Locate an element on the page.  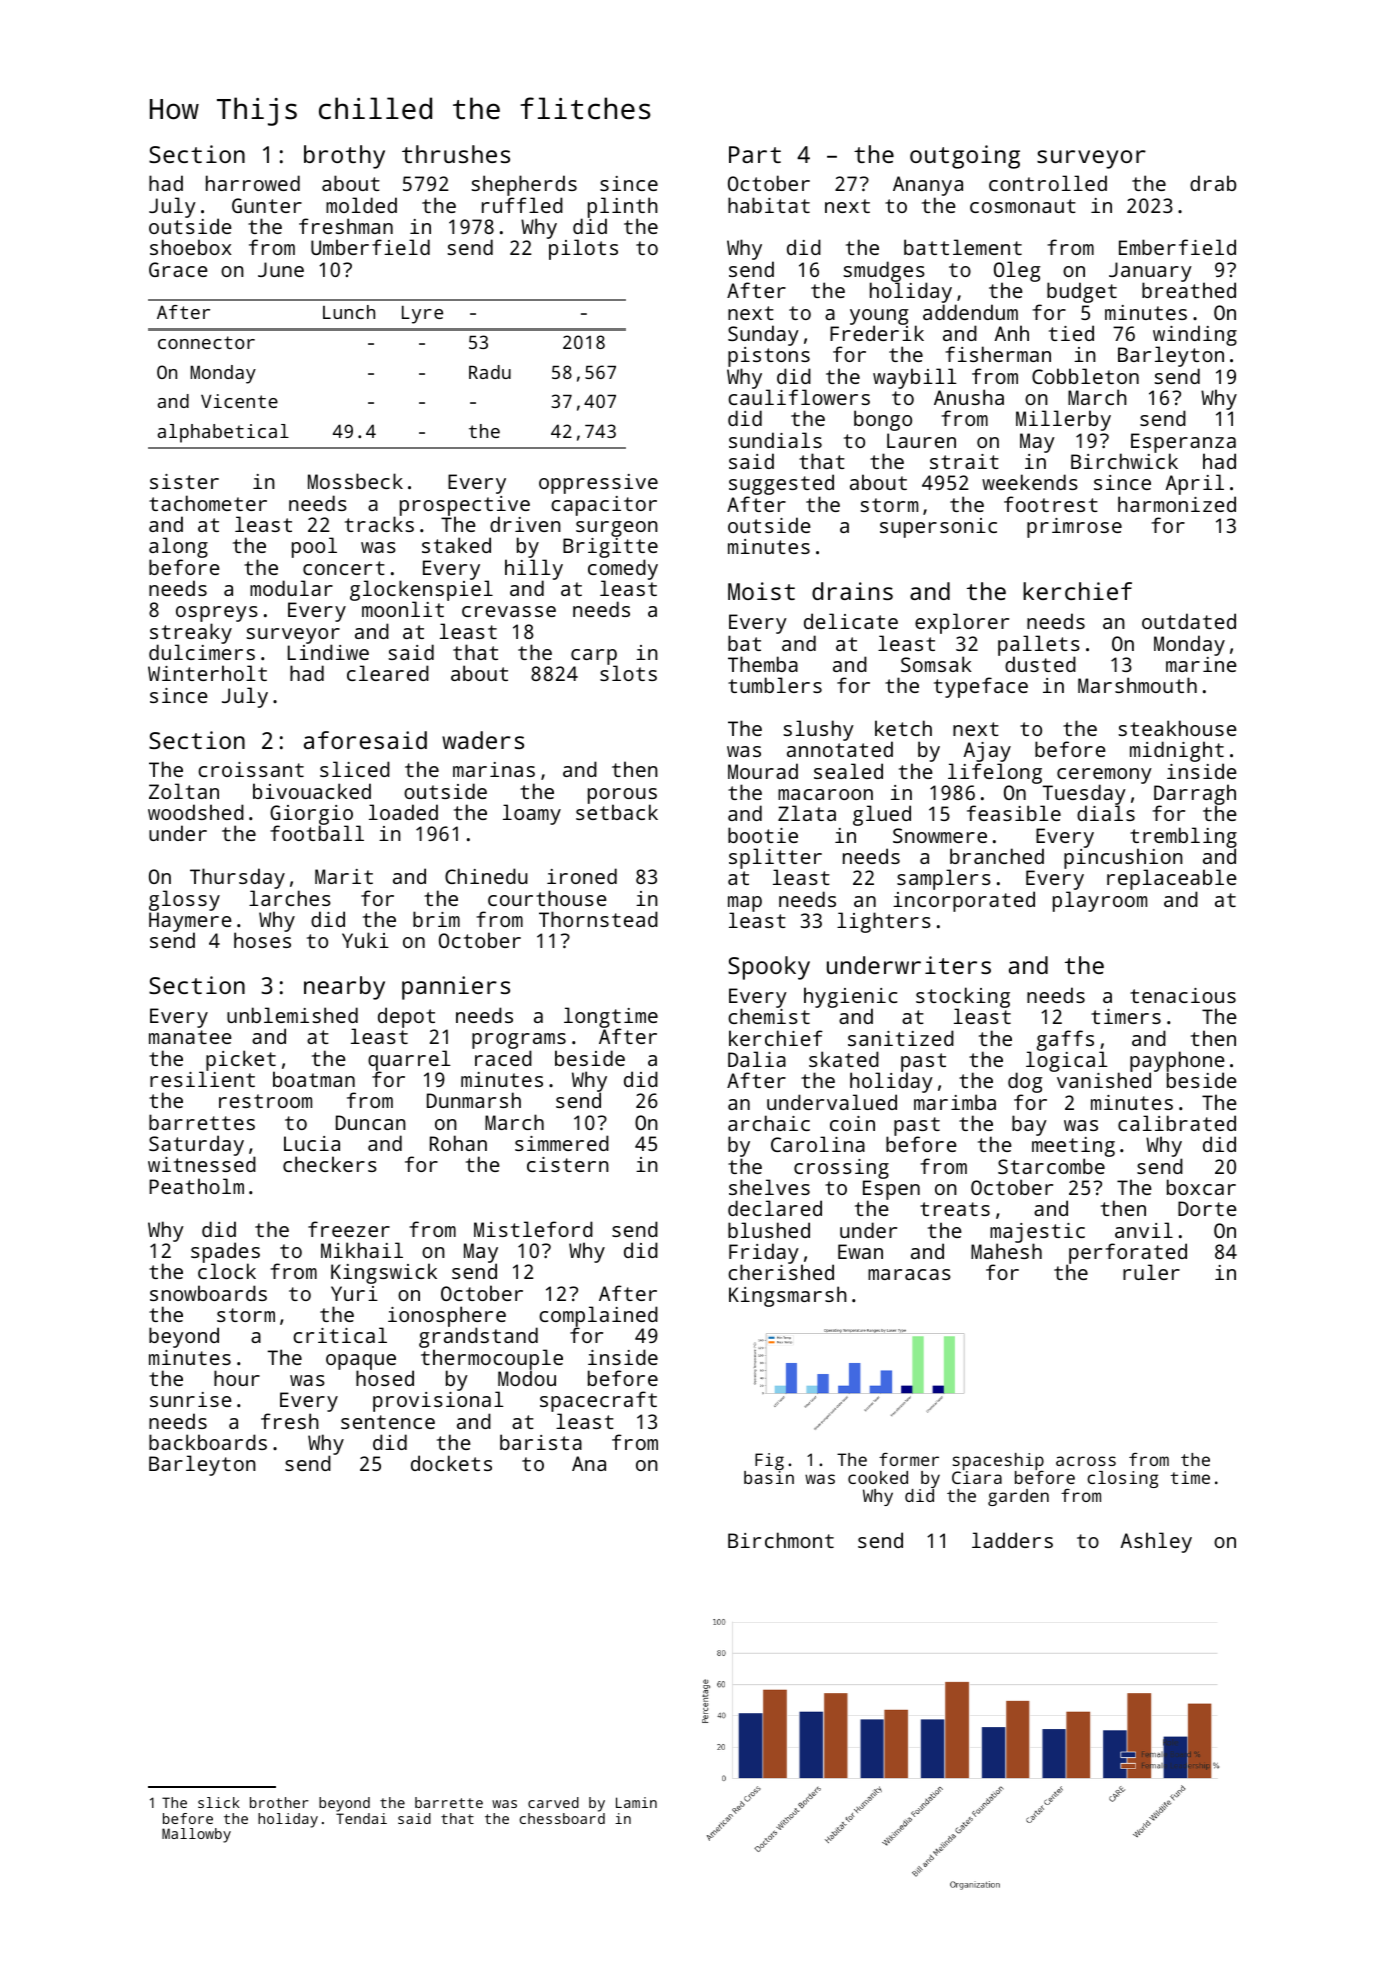
cleared is located at coordinates (388, 673).
